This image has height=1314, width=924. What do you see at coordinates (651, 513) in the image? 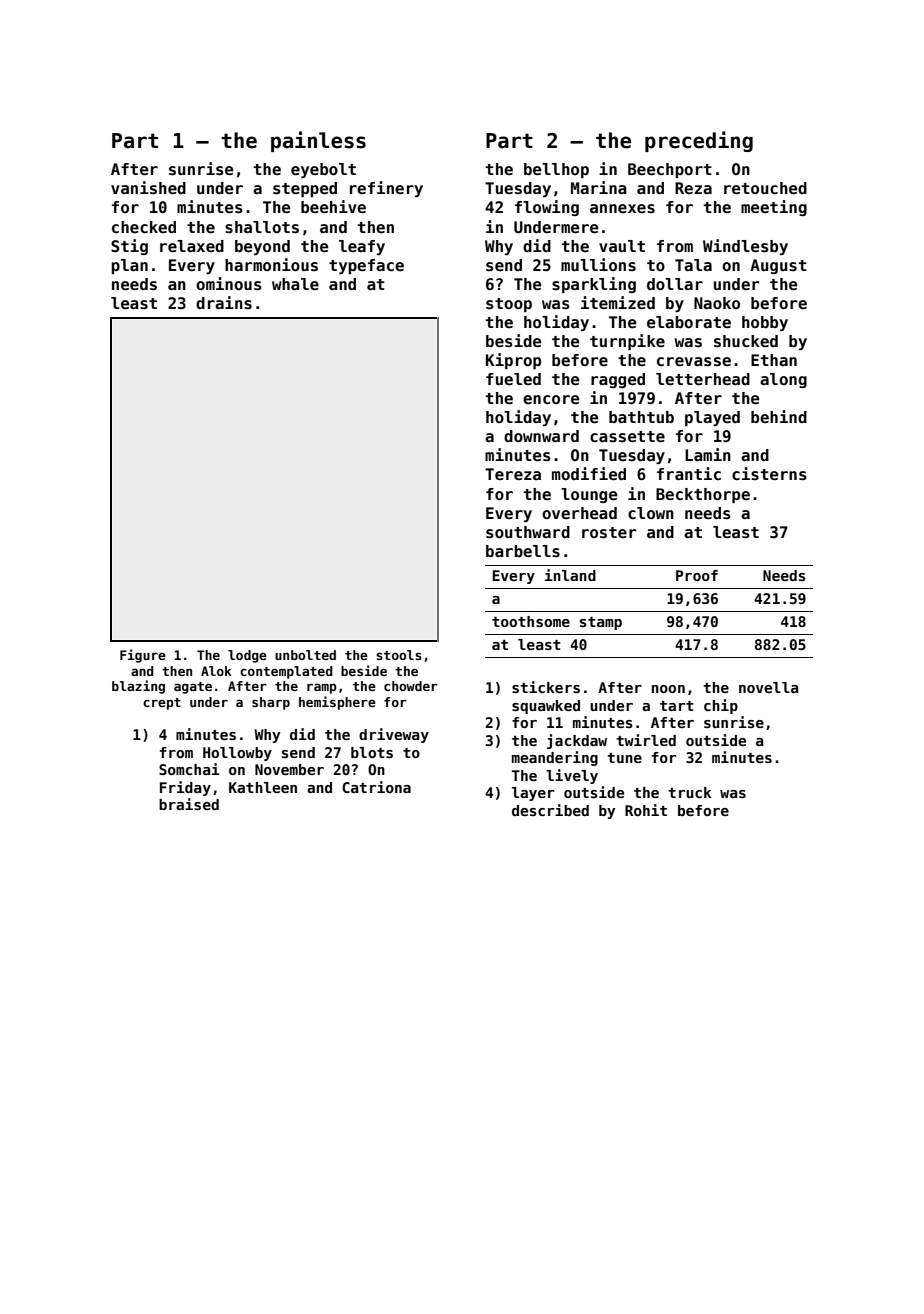
I see `clown` at bounding box center [651, 513].
